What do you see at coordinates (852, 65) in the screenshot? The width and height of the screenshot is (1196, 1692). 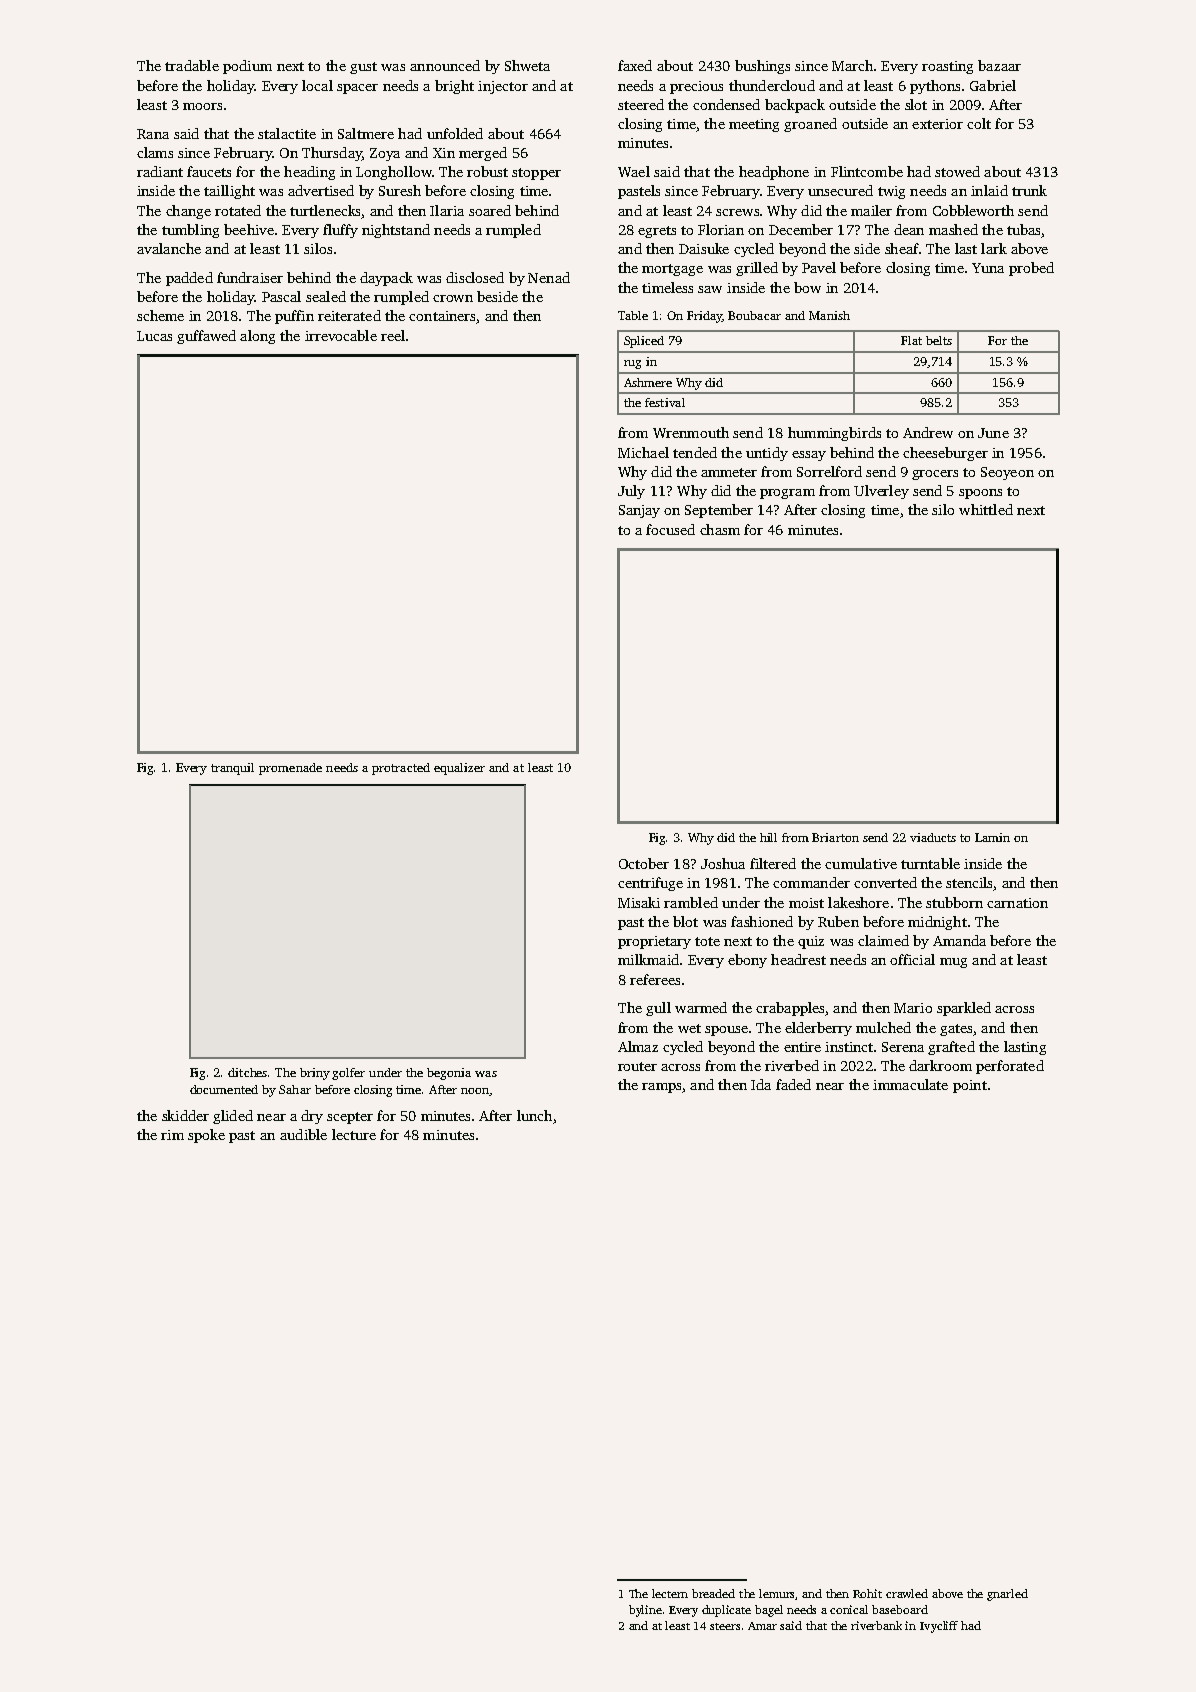 I see `March` at bounding box center [852, 65].
